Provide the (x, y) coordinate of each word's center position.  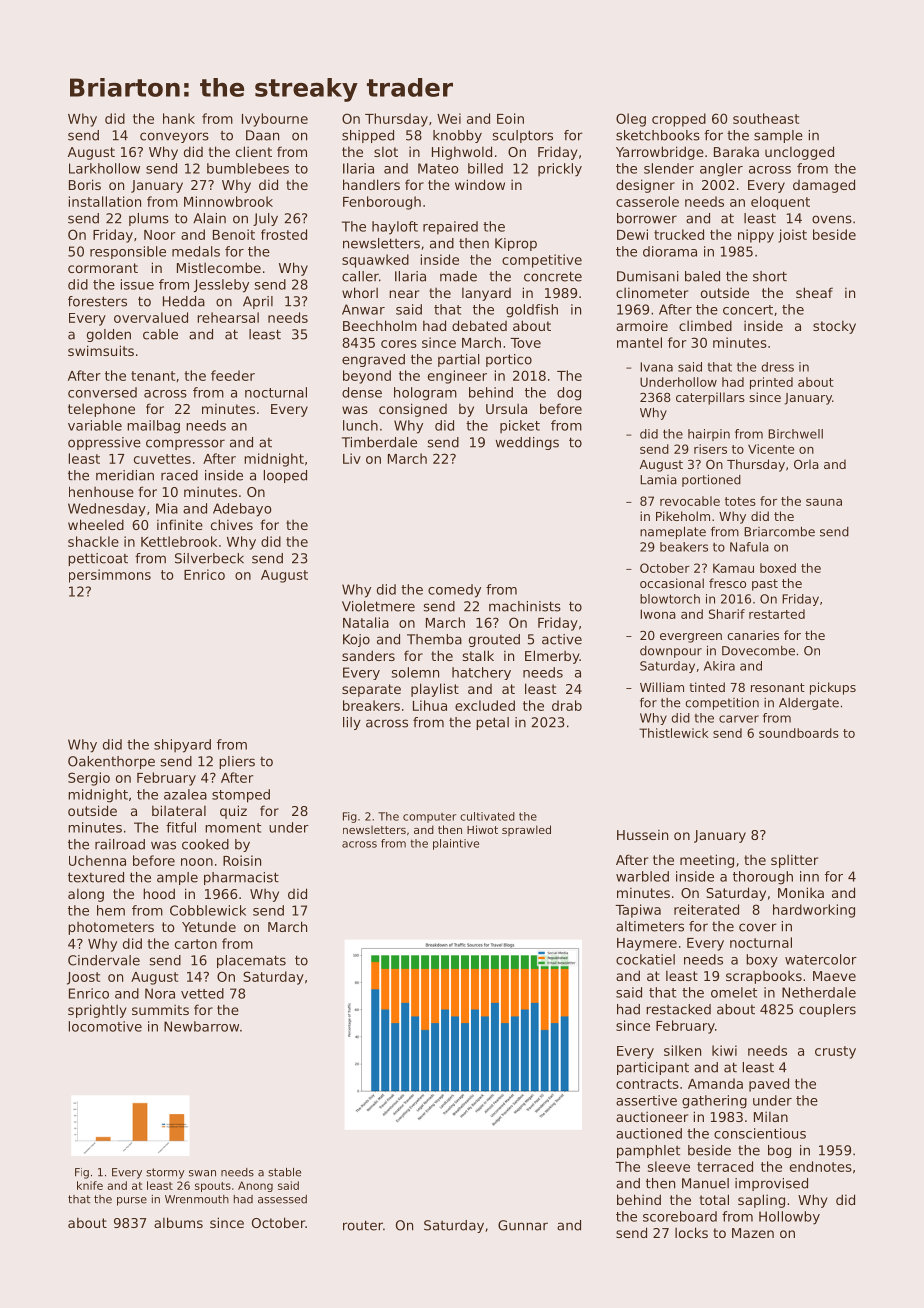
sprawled (526, 830)
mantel (639, 342)
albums (178, 1222)
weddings (527, 443)
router (363, 1225)
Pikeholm (683, 516)
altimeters (650, 926)
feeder (233, 375)
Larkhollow (104, 168)
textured (96, 877)
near (404, 294)
